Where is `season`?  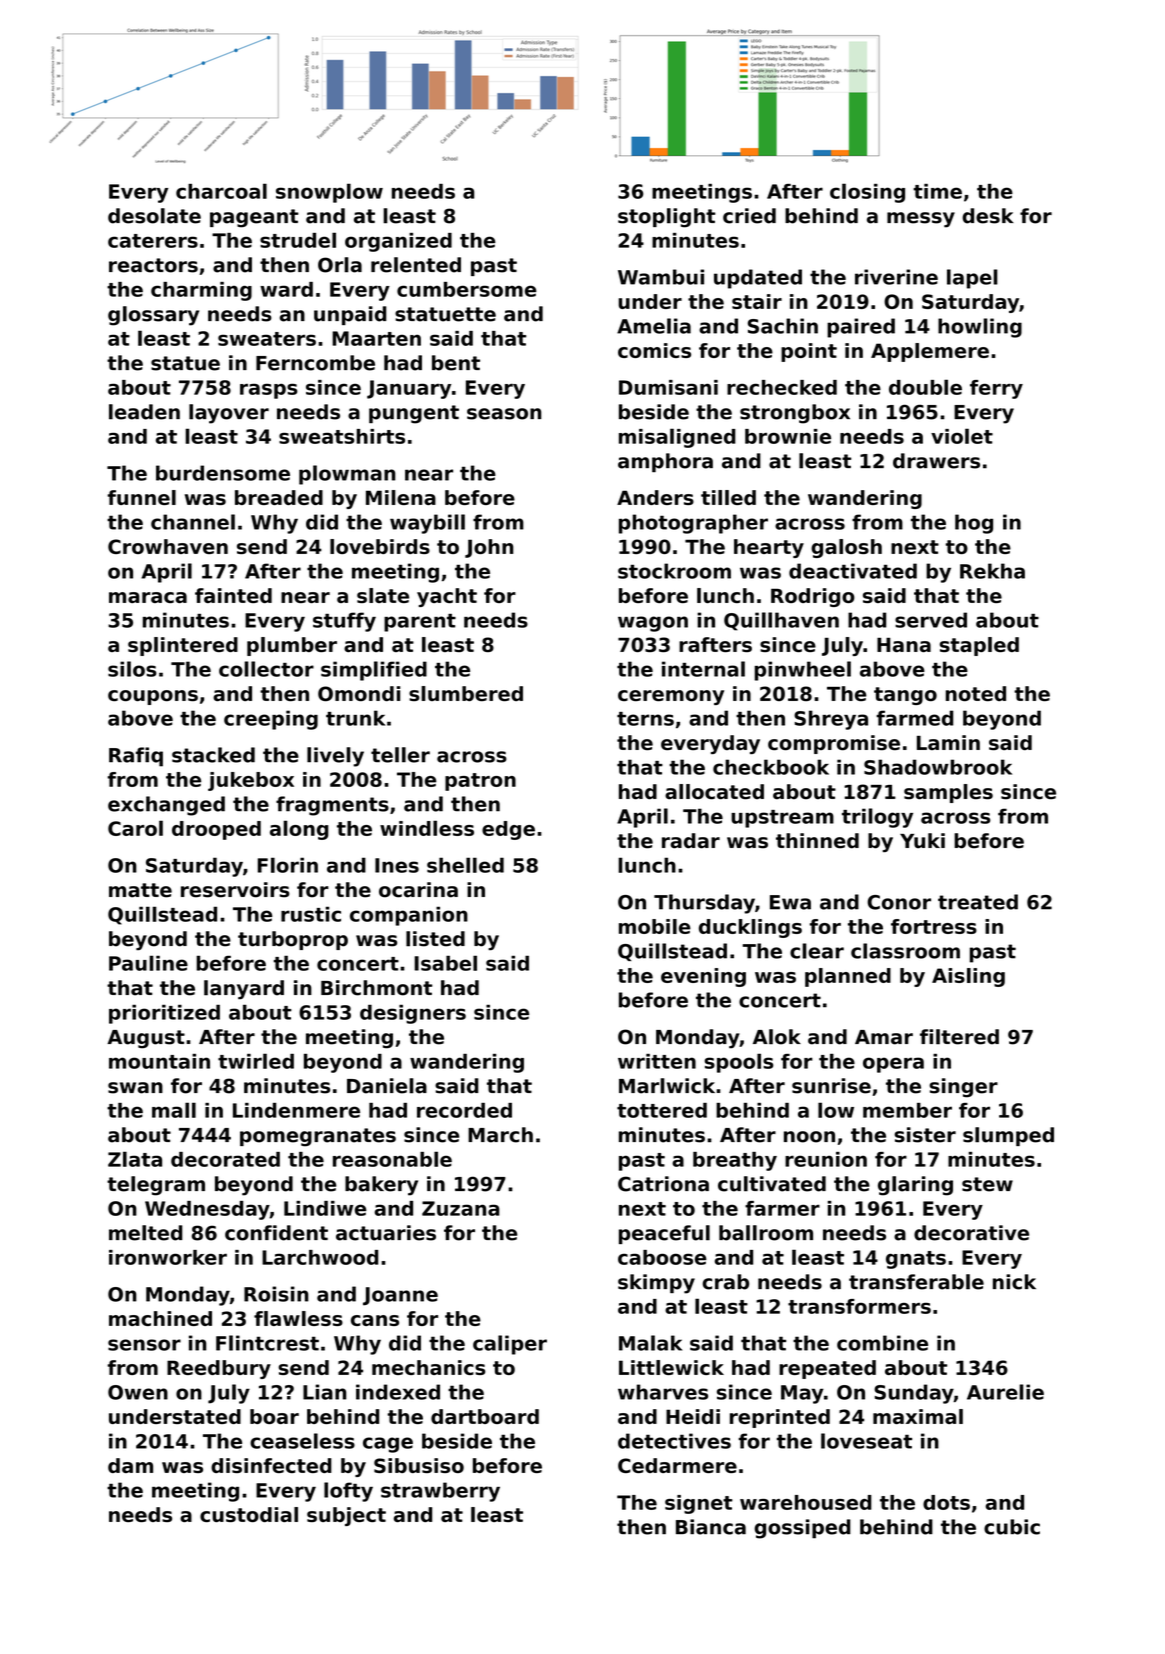
season is located at coordinates (504, 414).
